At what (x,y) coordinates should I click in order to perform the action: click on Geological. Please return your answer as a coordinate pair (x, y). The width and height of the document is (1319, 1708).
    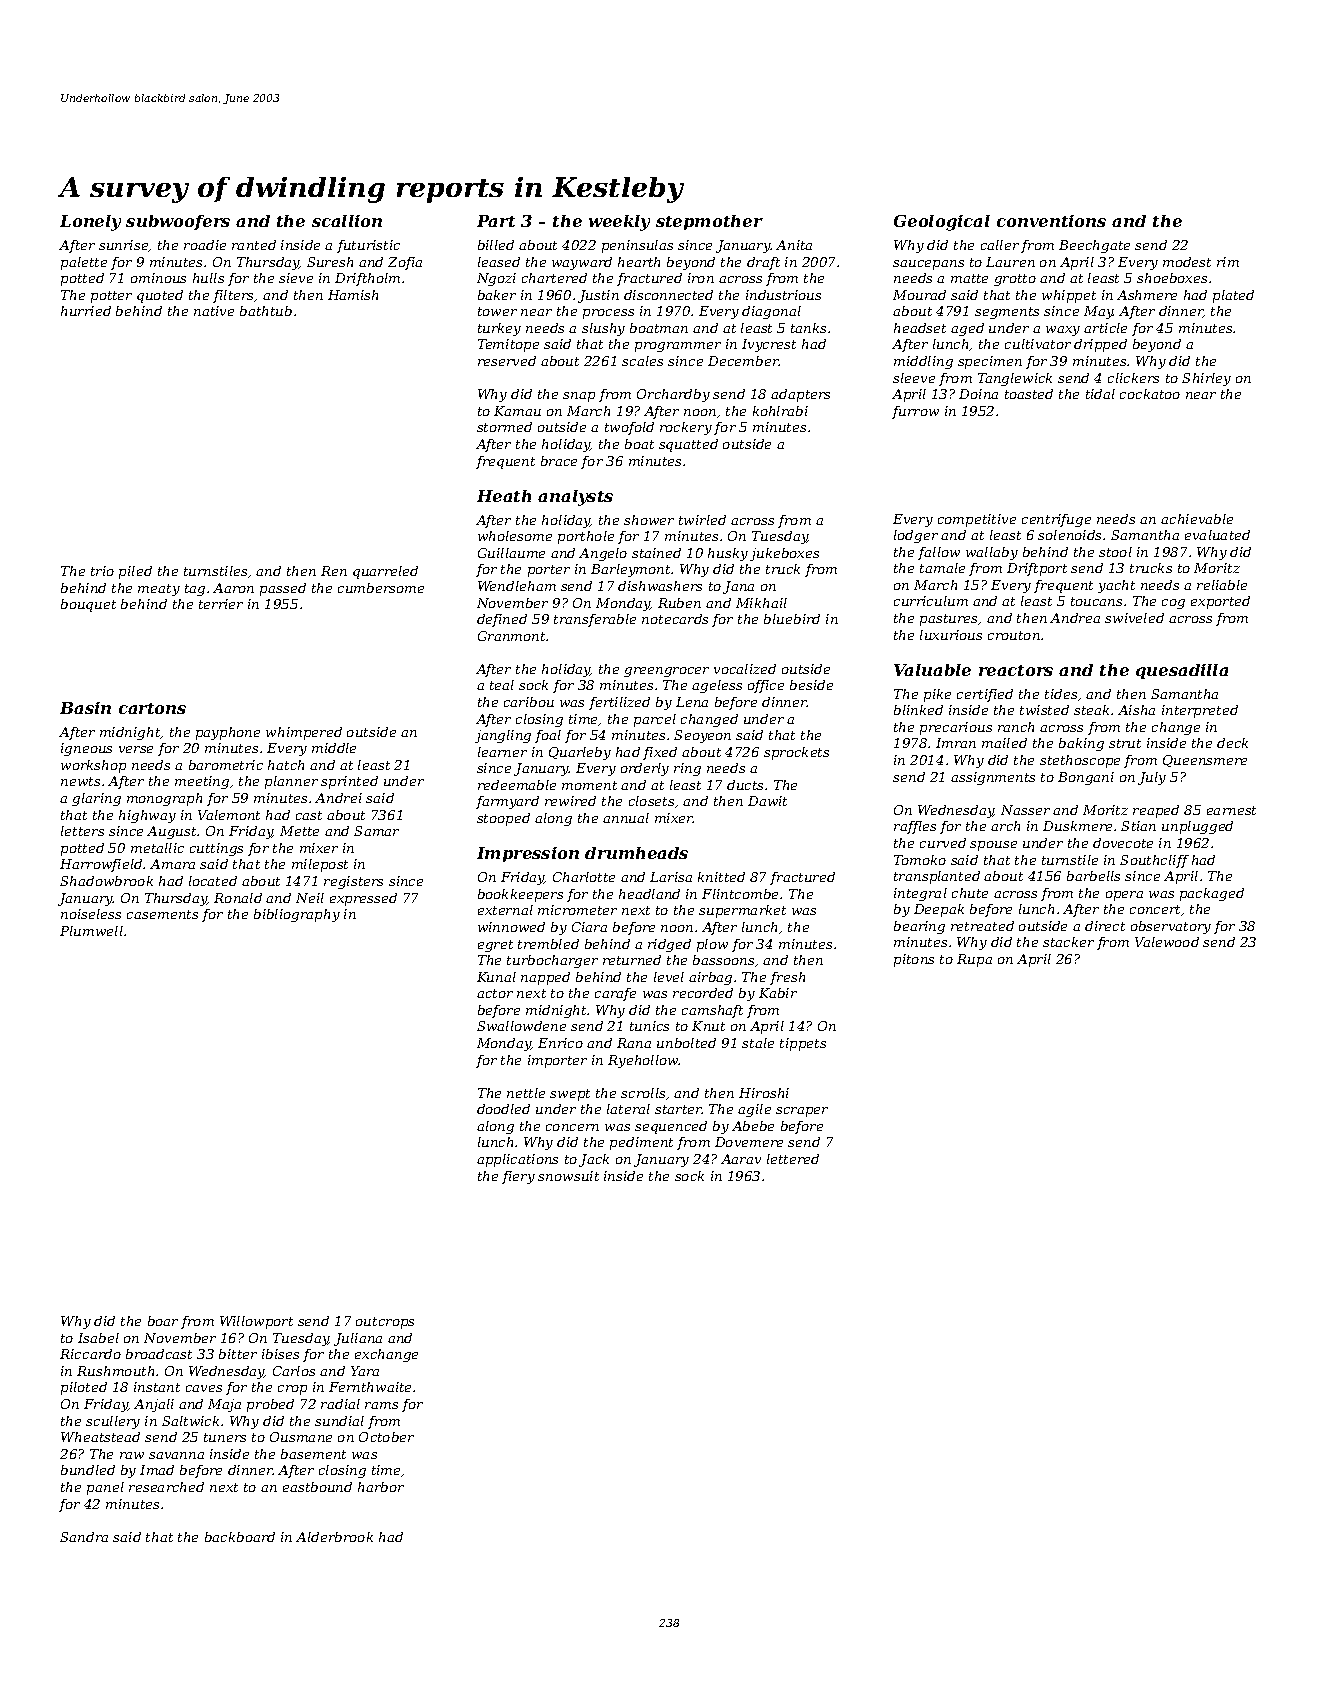
    Looking at the image, I should click on (942, 223).
